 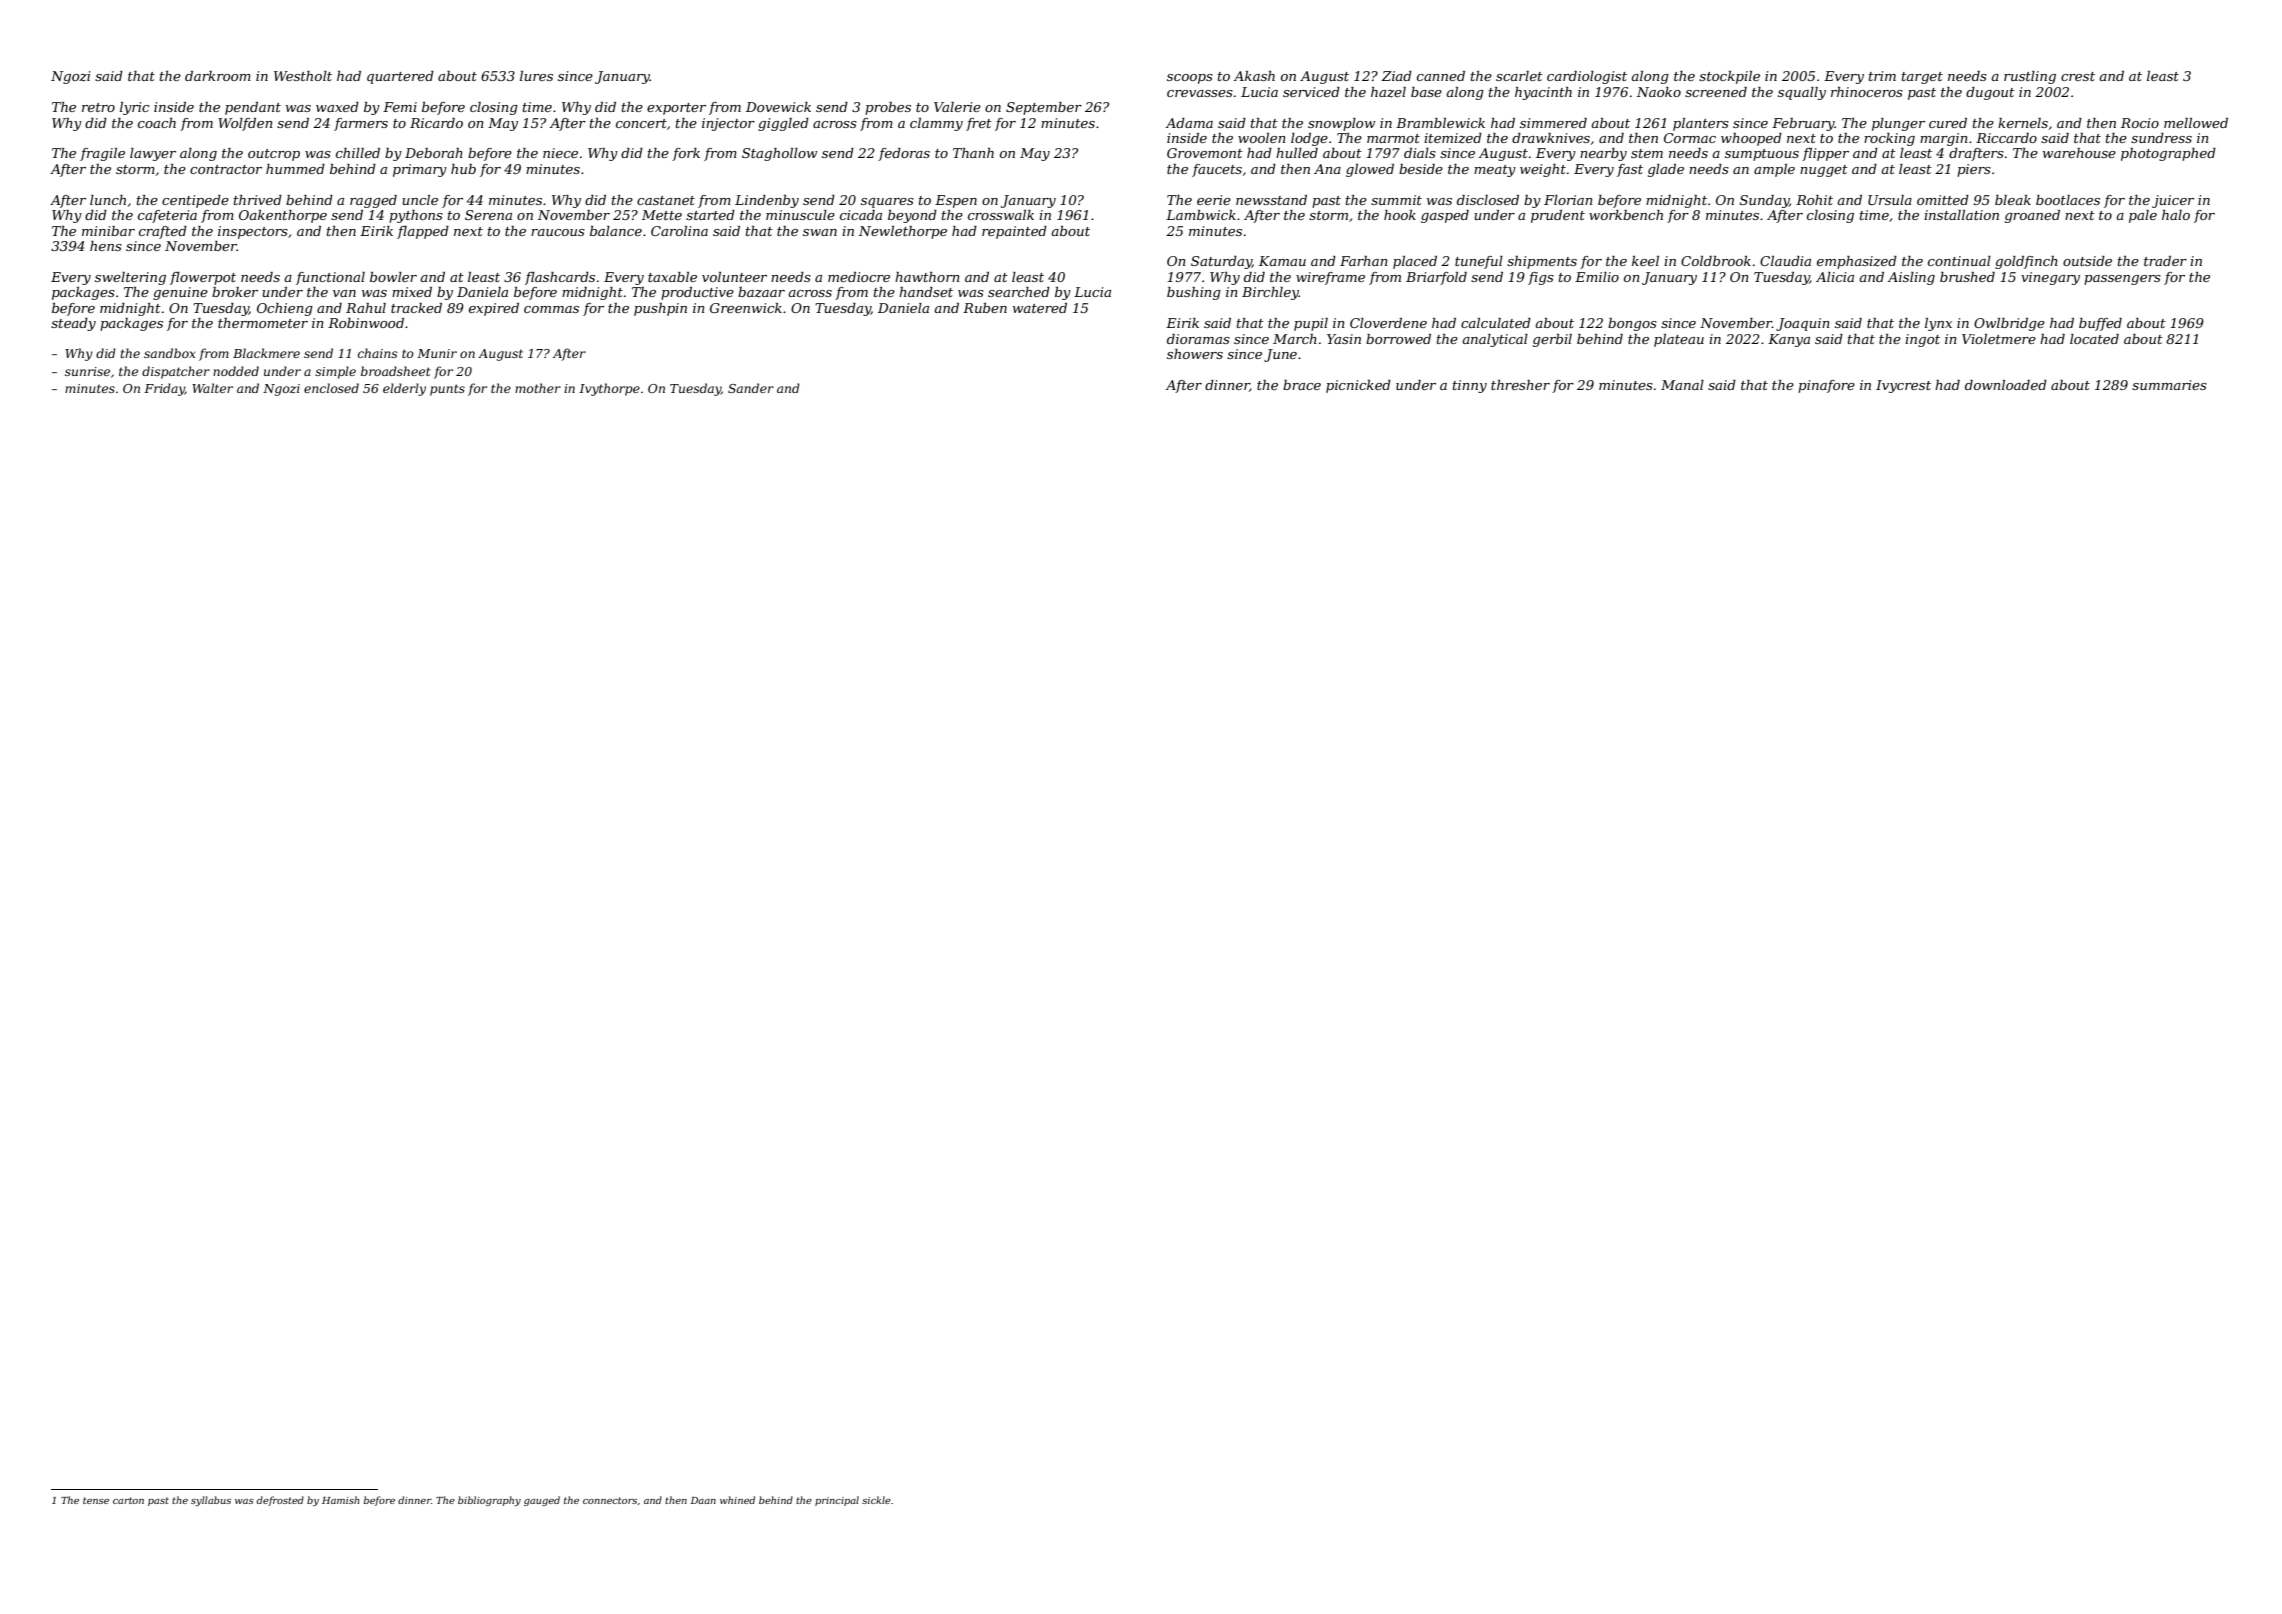 I want to click on pinafore, so click(x=1826, y=386).
